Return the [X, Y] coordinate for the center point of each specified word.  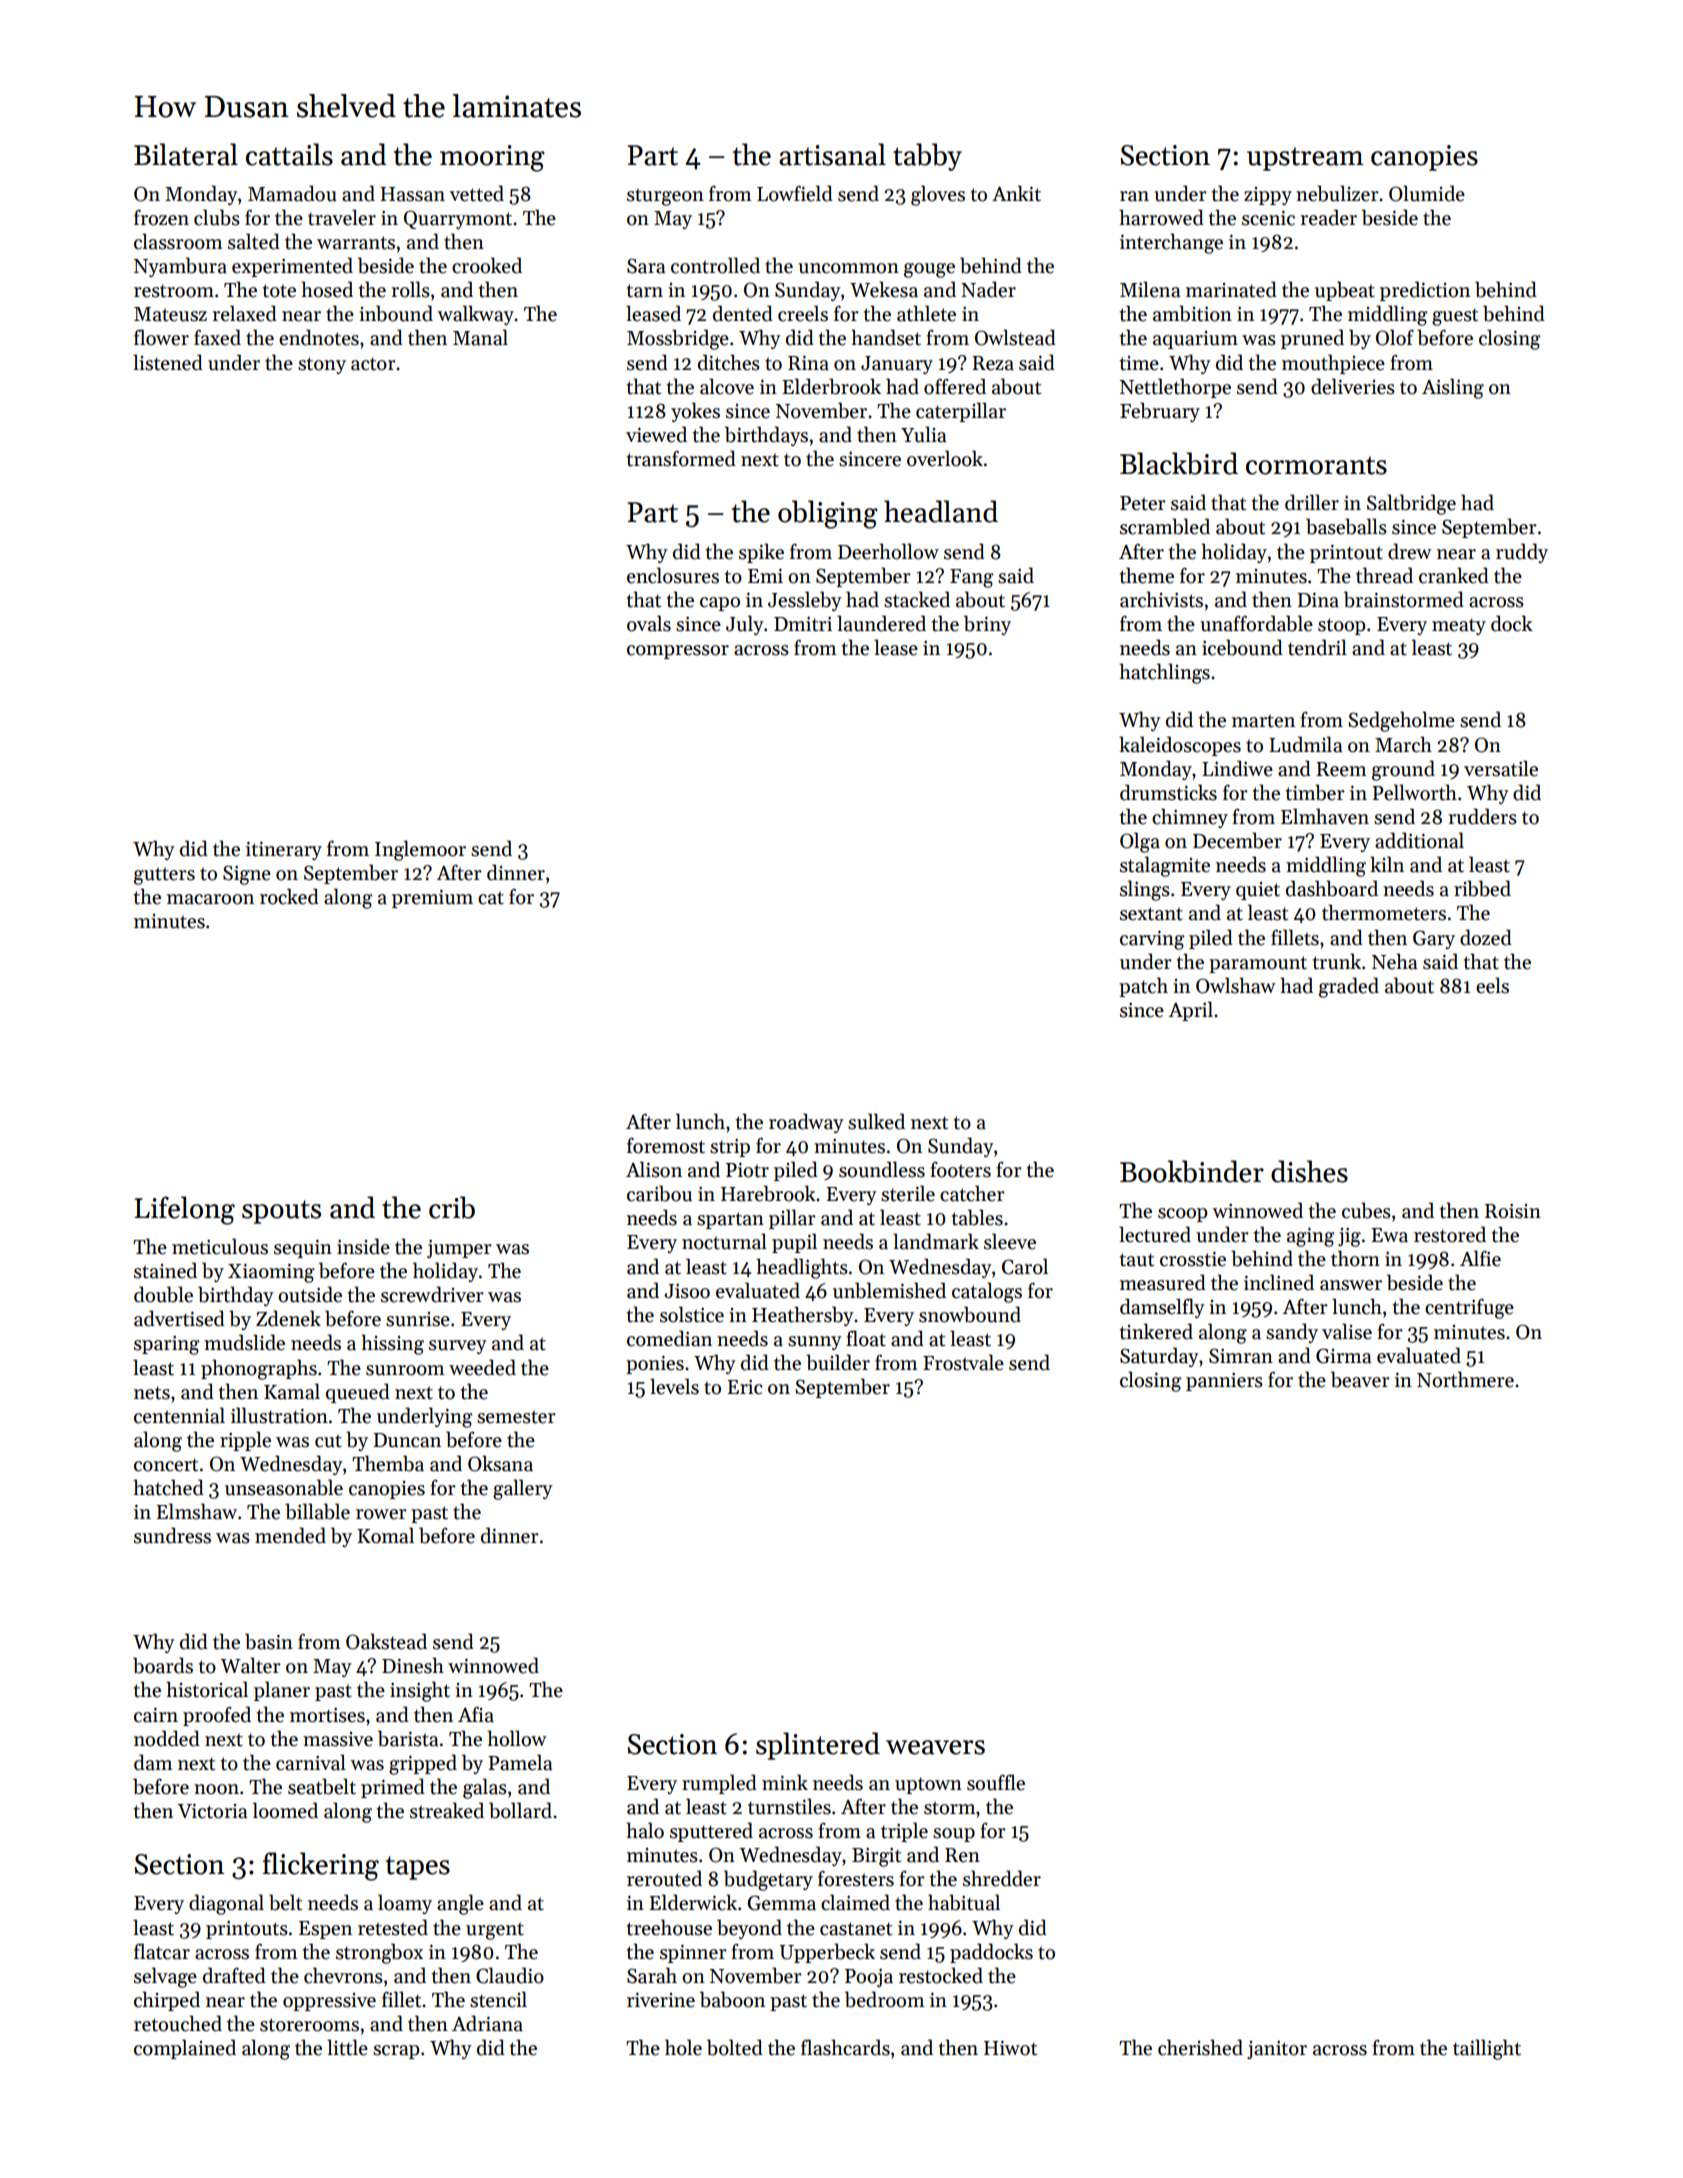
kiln [1387, 864]
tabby [927, 157]
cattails [289, 154]
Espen [325, 1930]
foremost [666, 1146]
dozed [1486, 937]
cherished [1200, 2047]
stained [165, 1270]
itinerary [284, 850]
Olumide [1427, 193]
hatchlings [1164, 673]
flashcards [845, 2047]
